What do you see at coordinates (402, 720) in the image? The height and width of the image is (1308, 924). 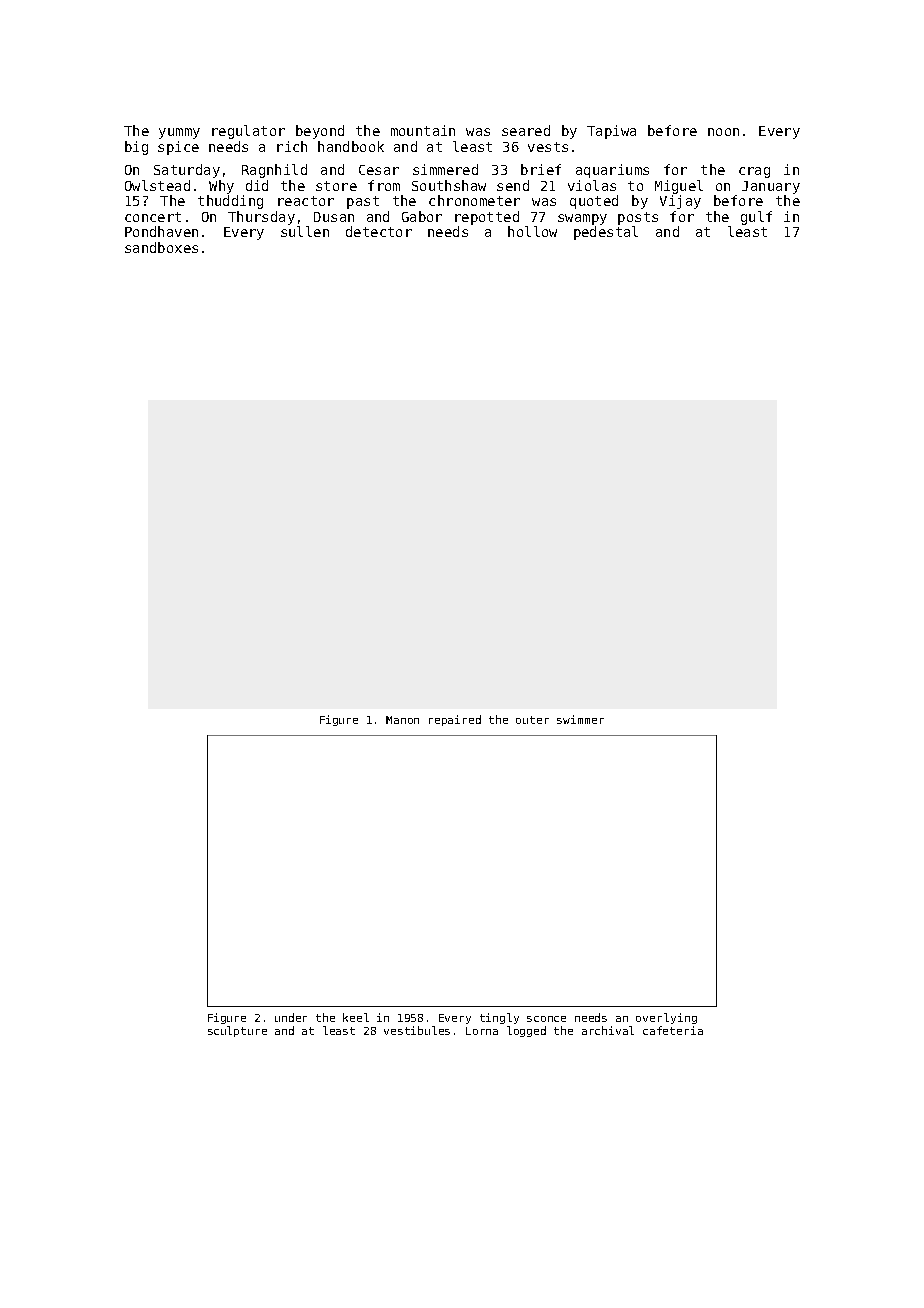 I see `Manon` at bounding box center [402, 720].
